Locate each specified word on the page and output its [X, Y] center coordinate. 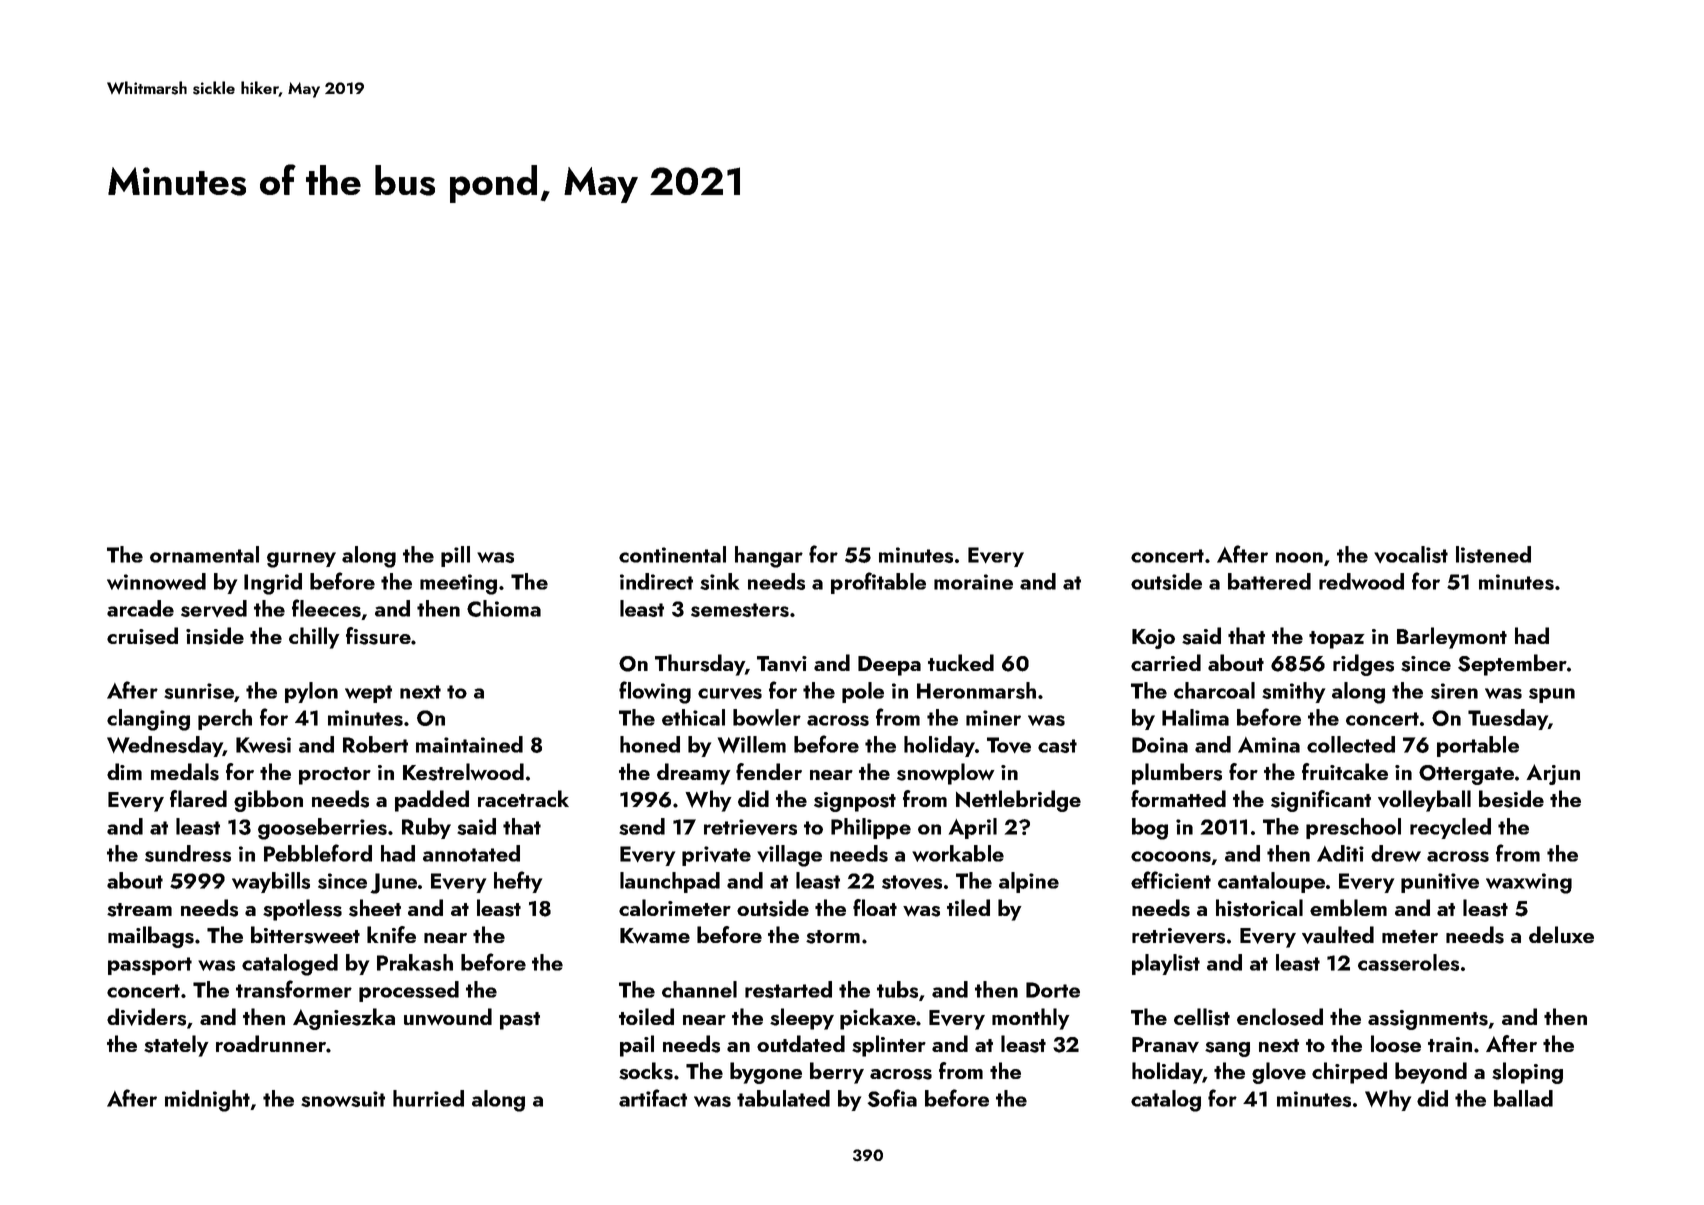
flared [198, 798]
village [789, 856]
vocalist [1411, 554]
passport [150, 966]
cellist [1202, 1017]
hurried [428, 1098]
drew [1396, 853]
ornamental [204, 554]
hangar [769, 557]
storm [833, 937]
